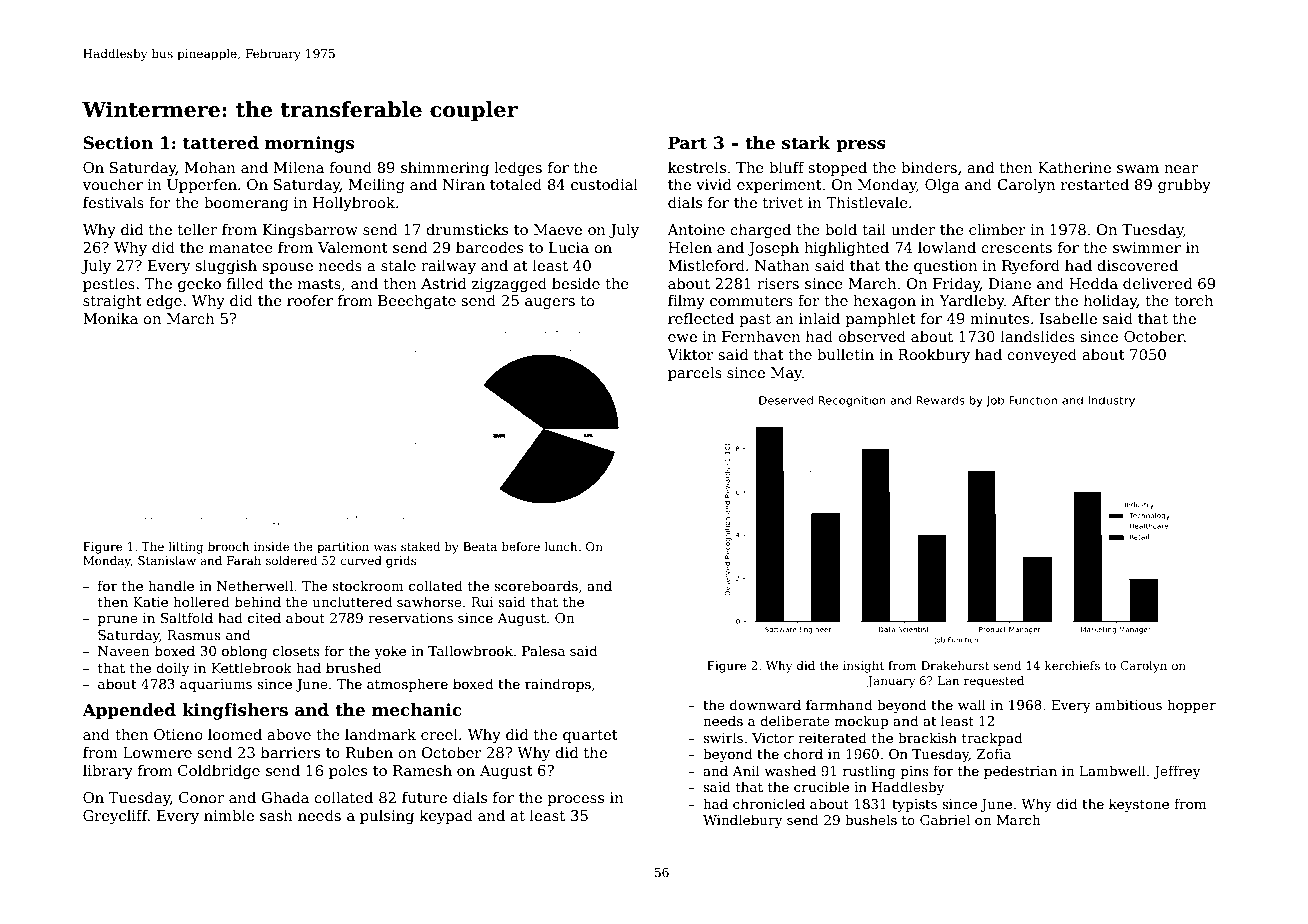  Describe the element at coordinates (697, 167) in the page. I see `kestrels` at that location.
